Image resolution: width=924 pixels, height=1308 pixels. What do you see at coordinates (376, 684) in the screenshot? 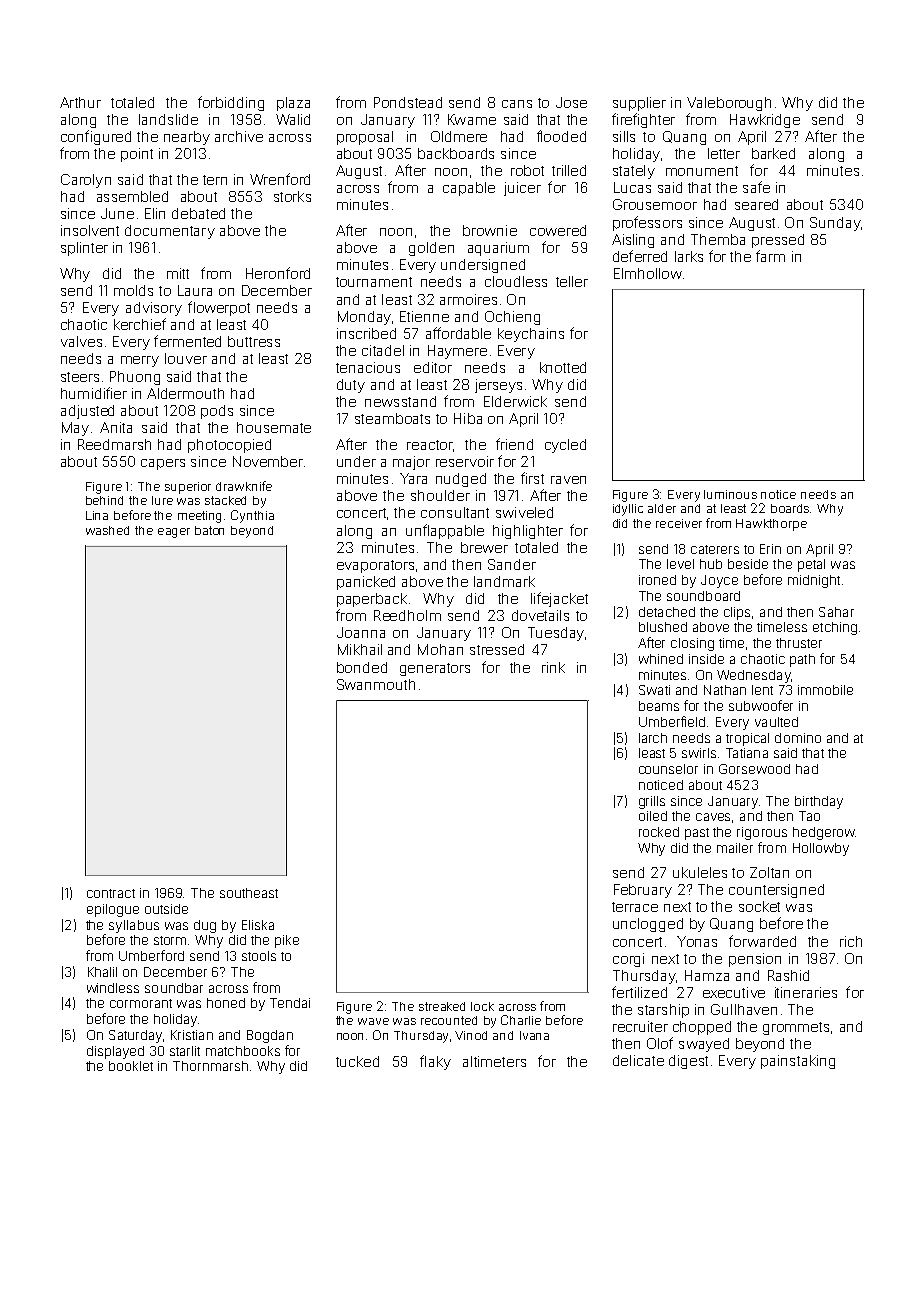
I see `Swanmouth` at bounding box center [376, 684].
